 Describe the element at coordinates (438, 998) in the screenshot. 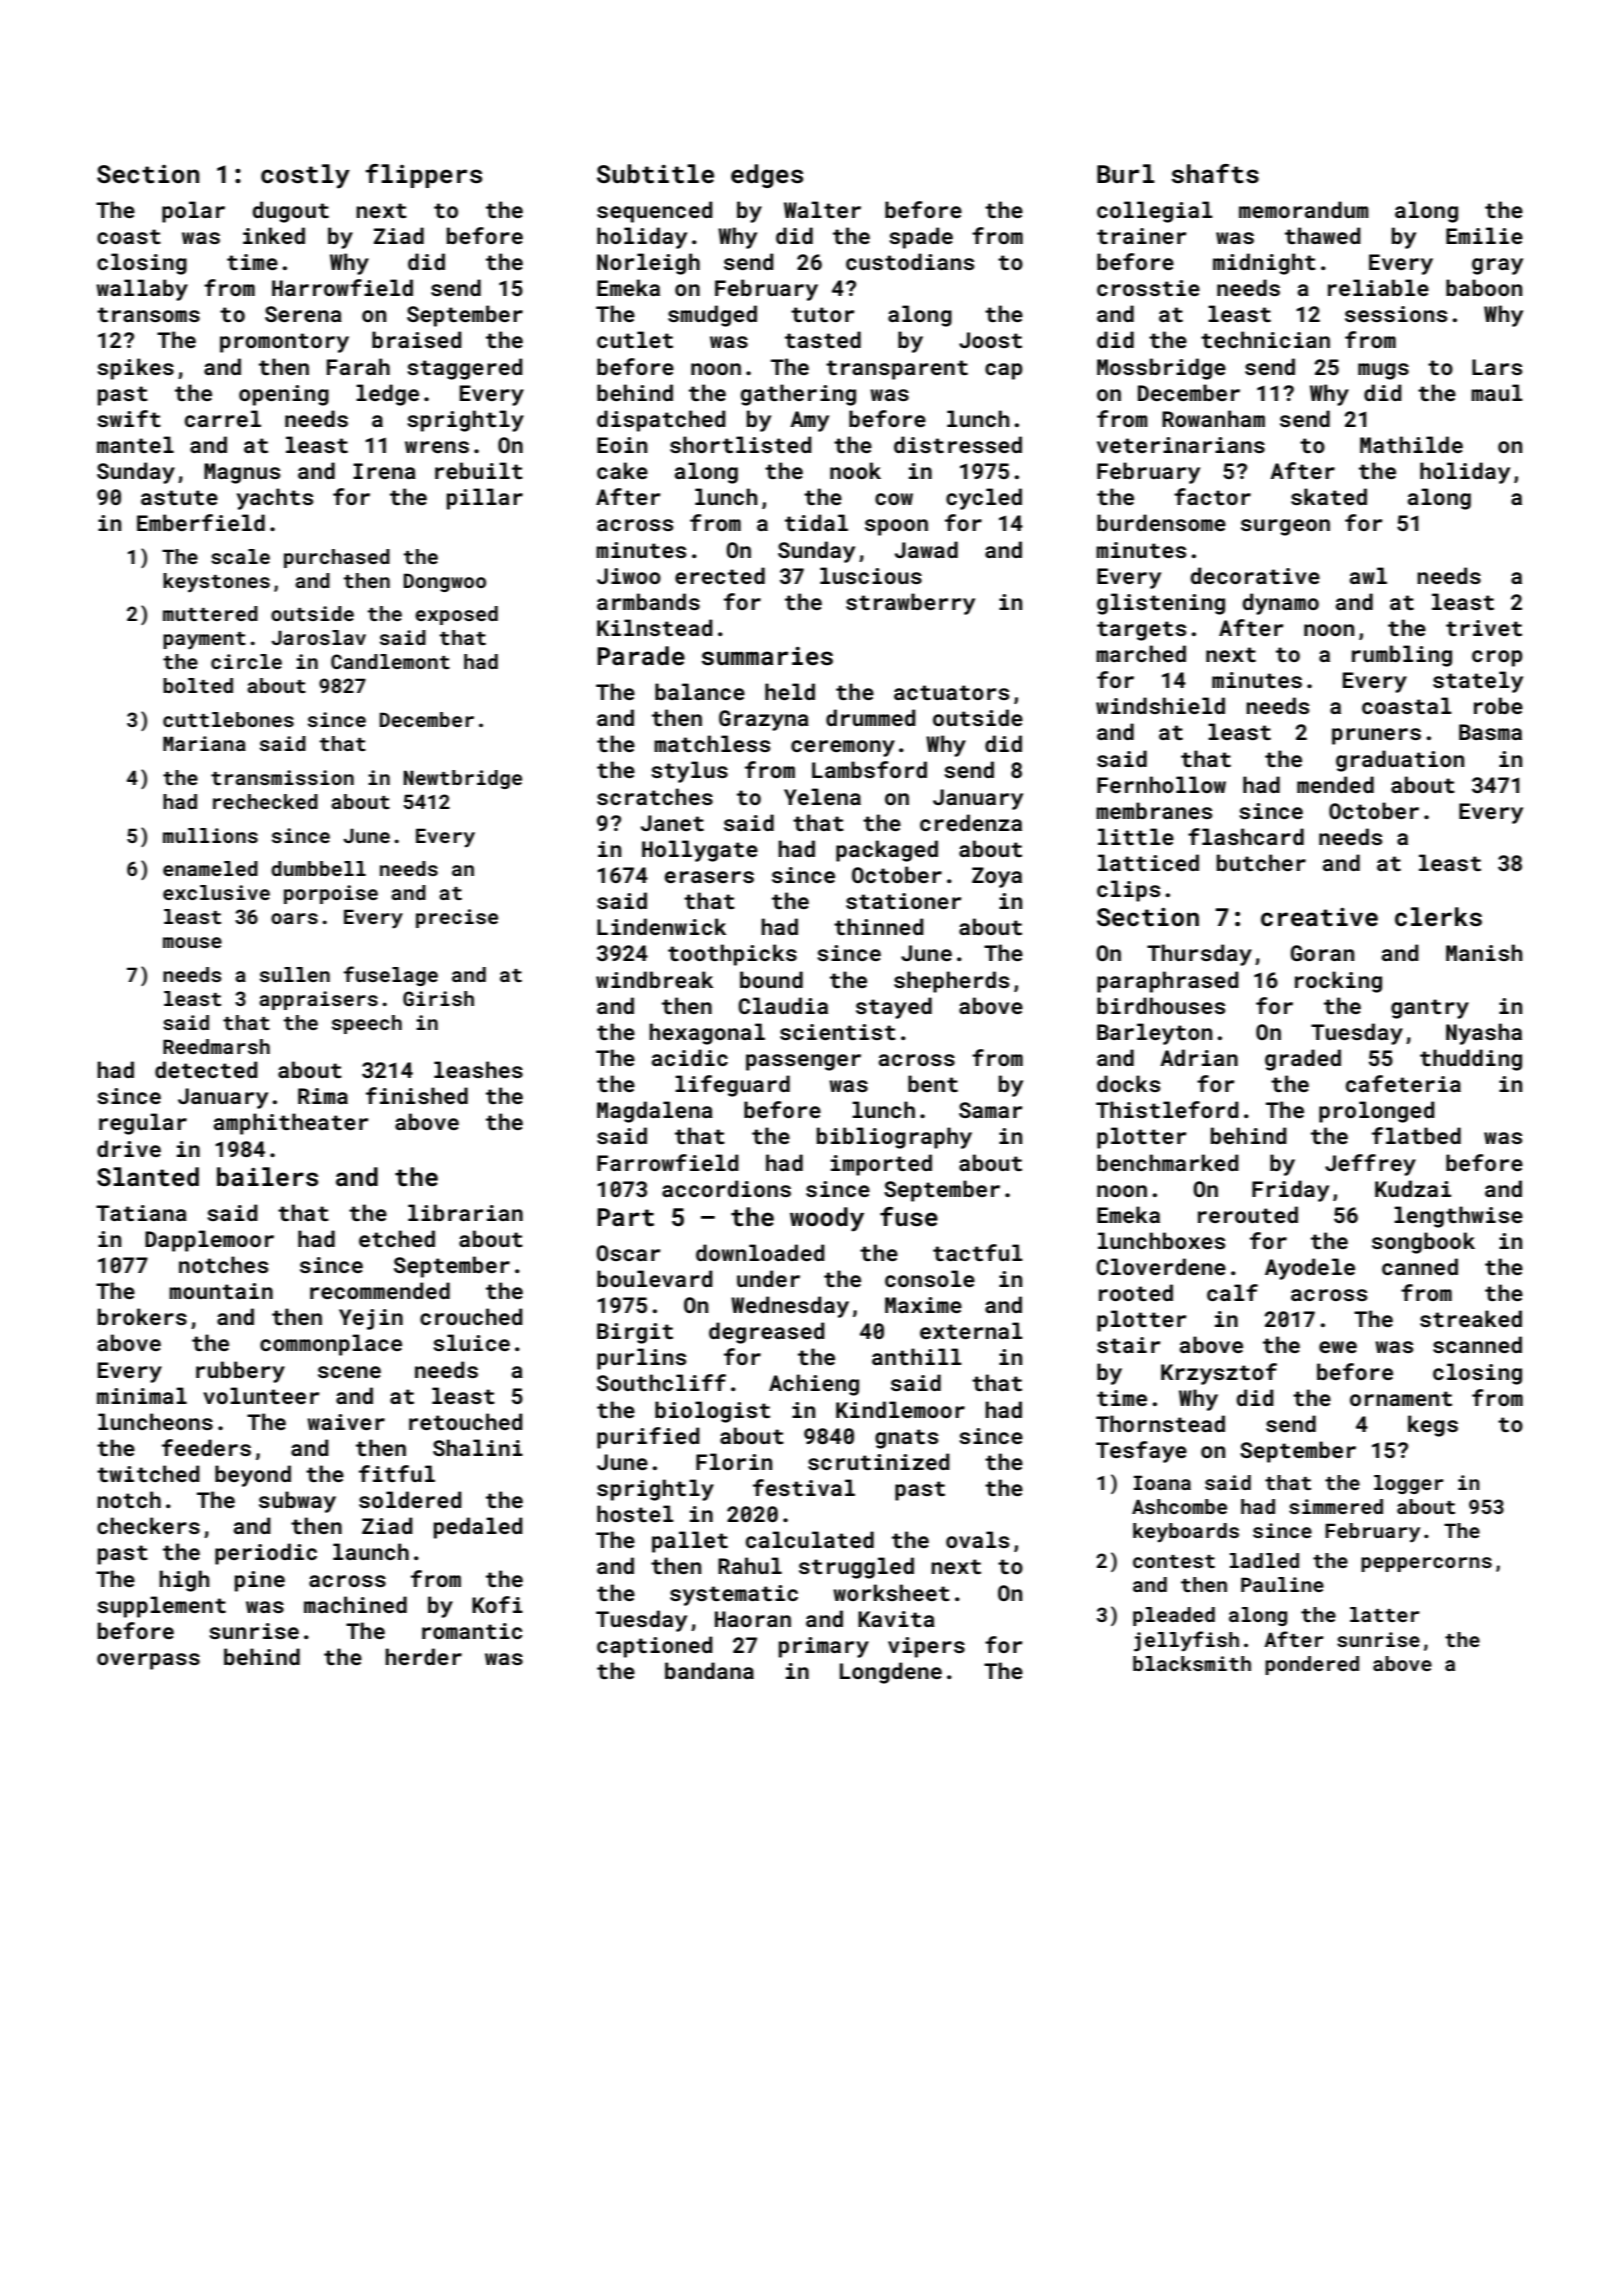

I see `Girish` at that location.
